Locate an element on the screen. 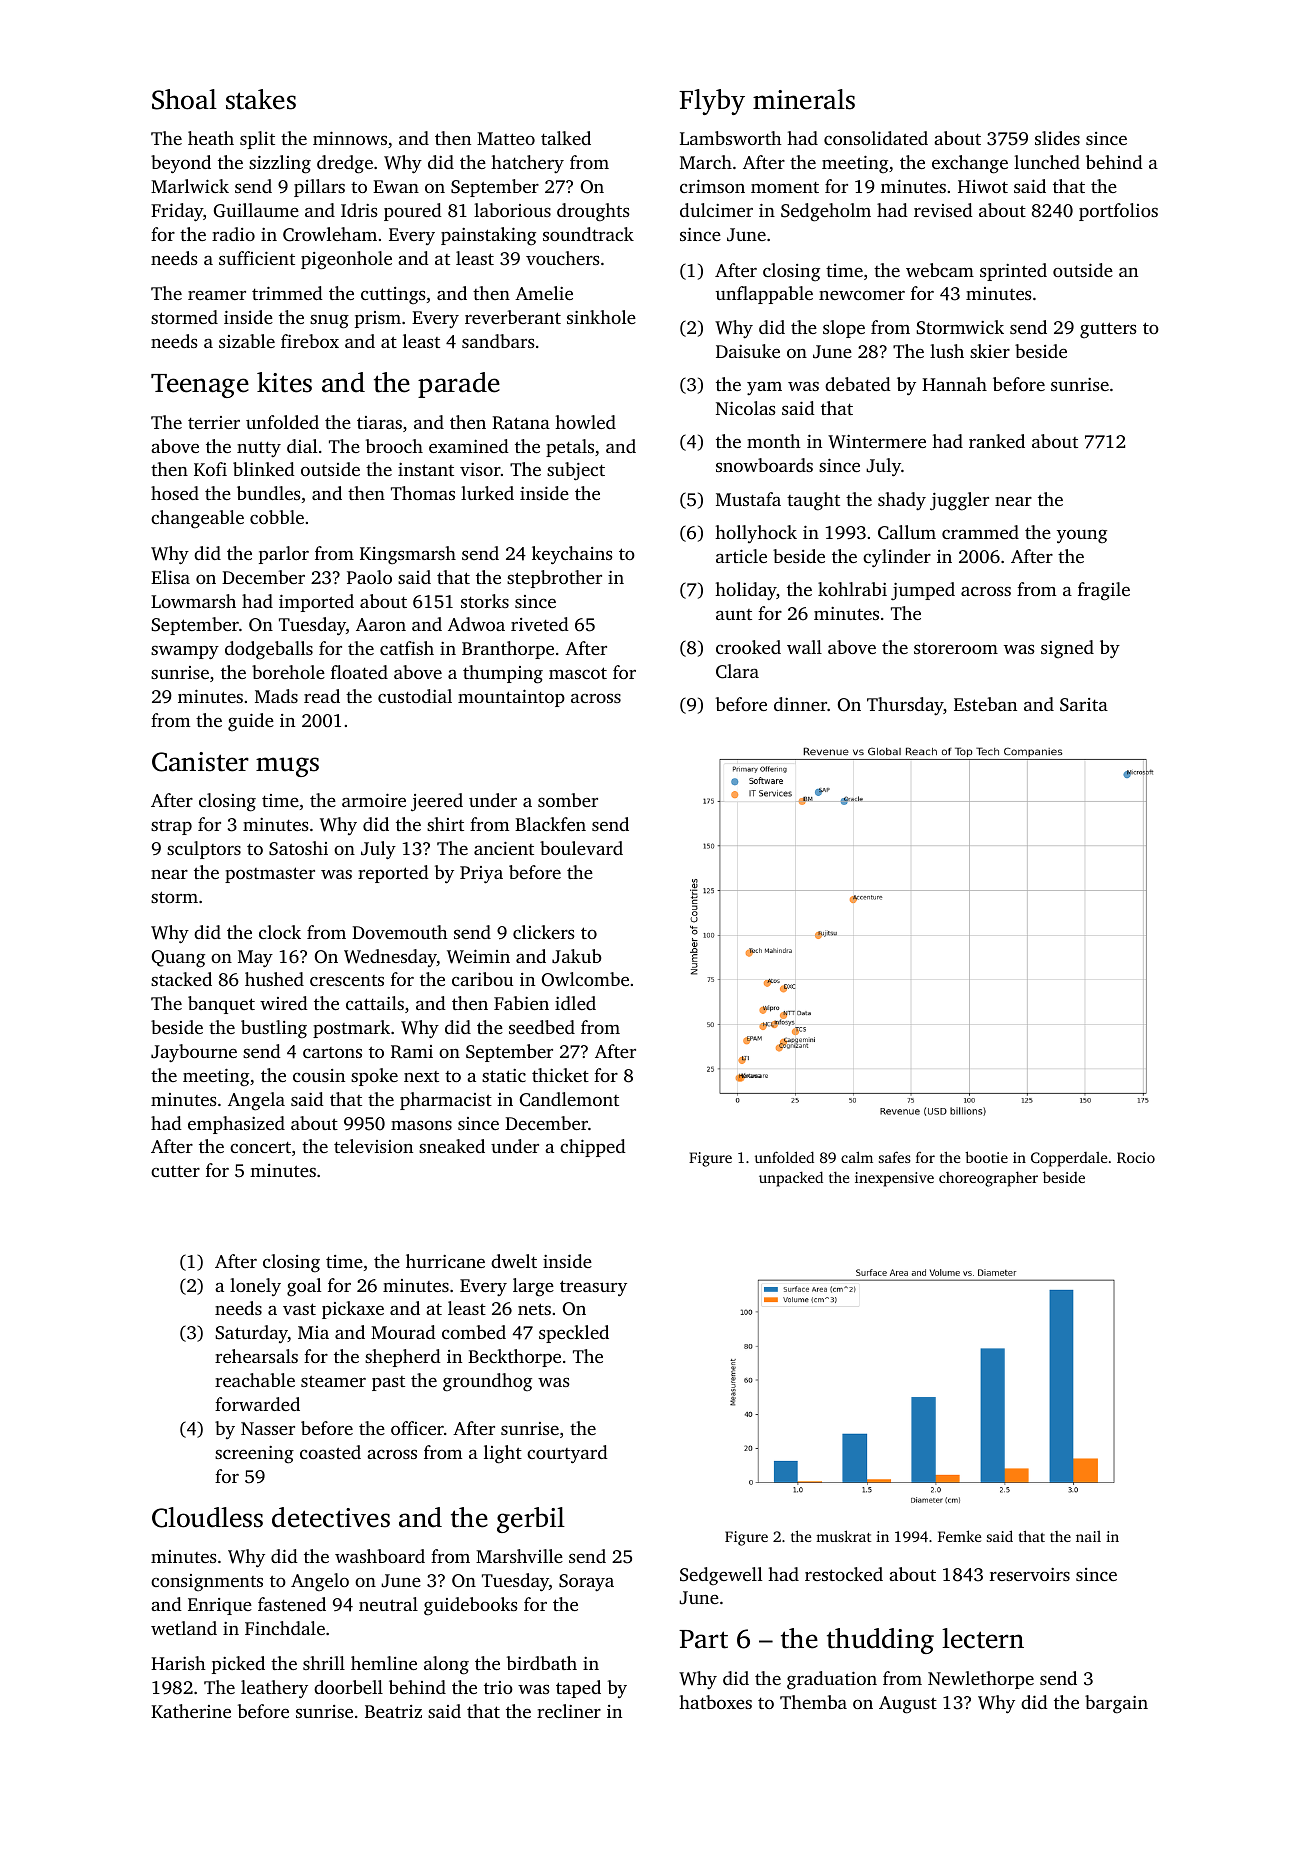  muskrat is located at coordinates (843, 1536).
